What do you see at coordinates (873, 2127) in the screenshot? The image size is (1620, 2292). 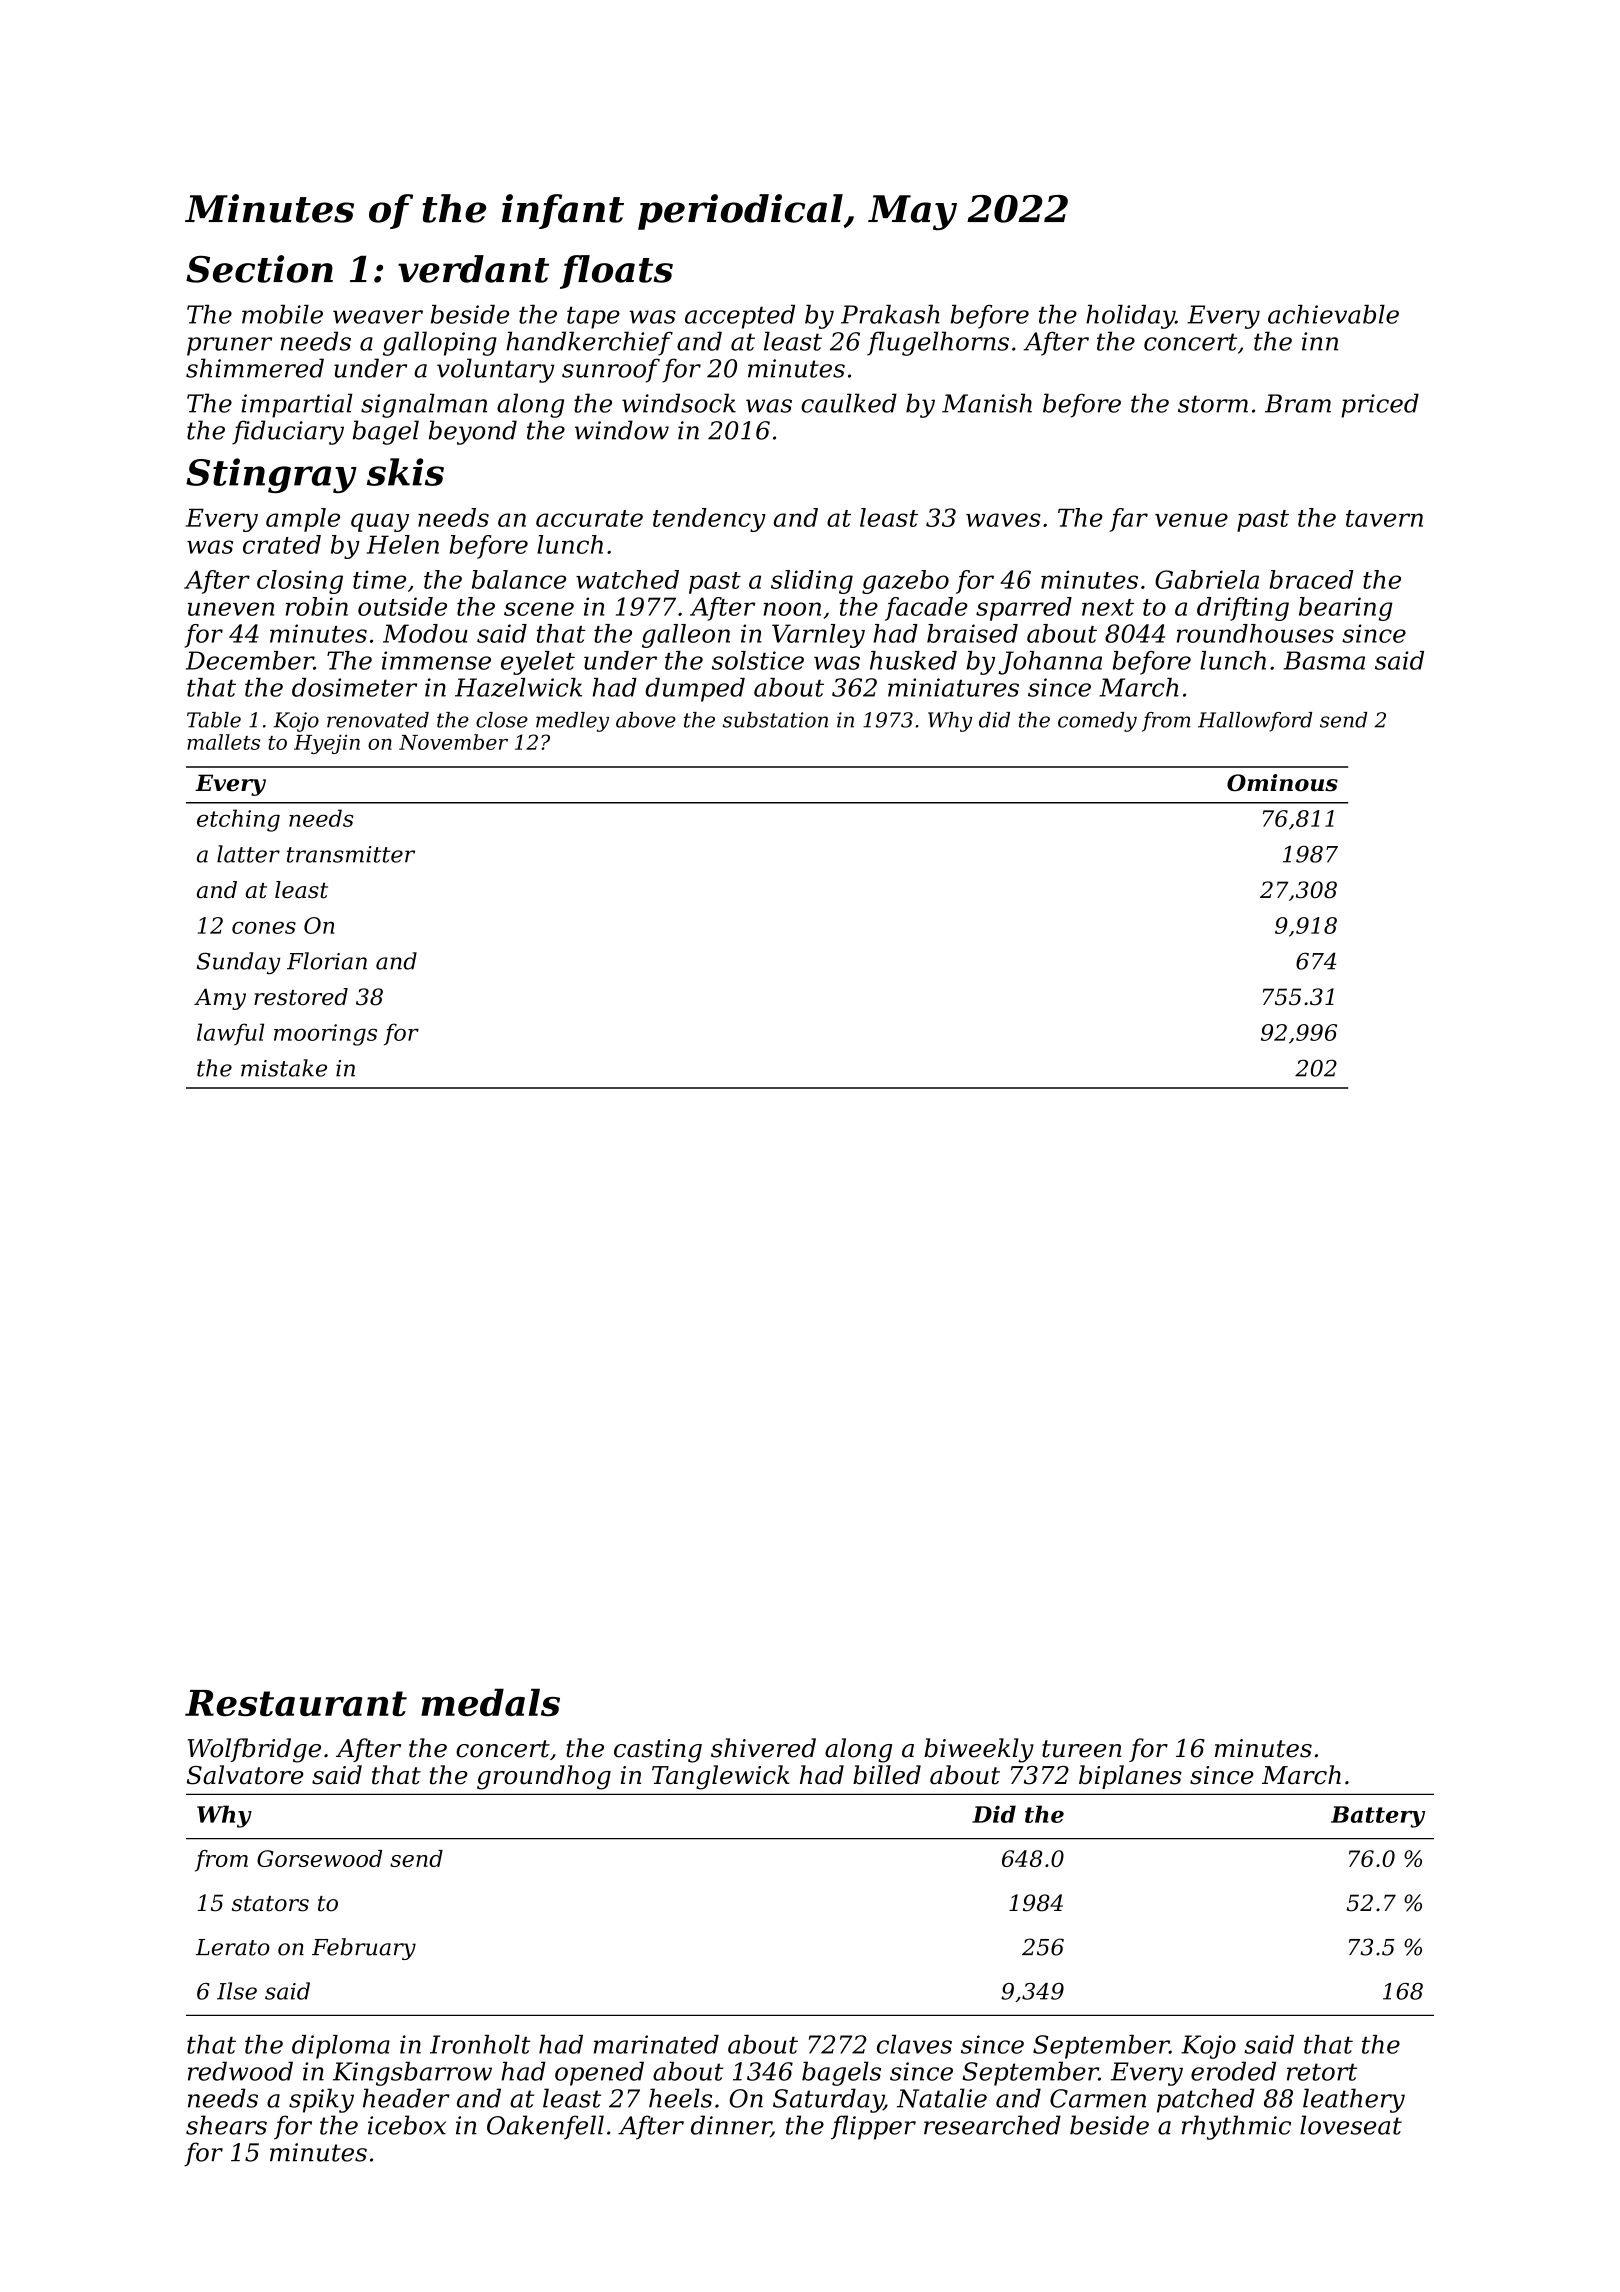 I see `flipper` at bounding box center [873, 2127].
